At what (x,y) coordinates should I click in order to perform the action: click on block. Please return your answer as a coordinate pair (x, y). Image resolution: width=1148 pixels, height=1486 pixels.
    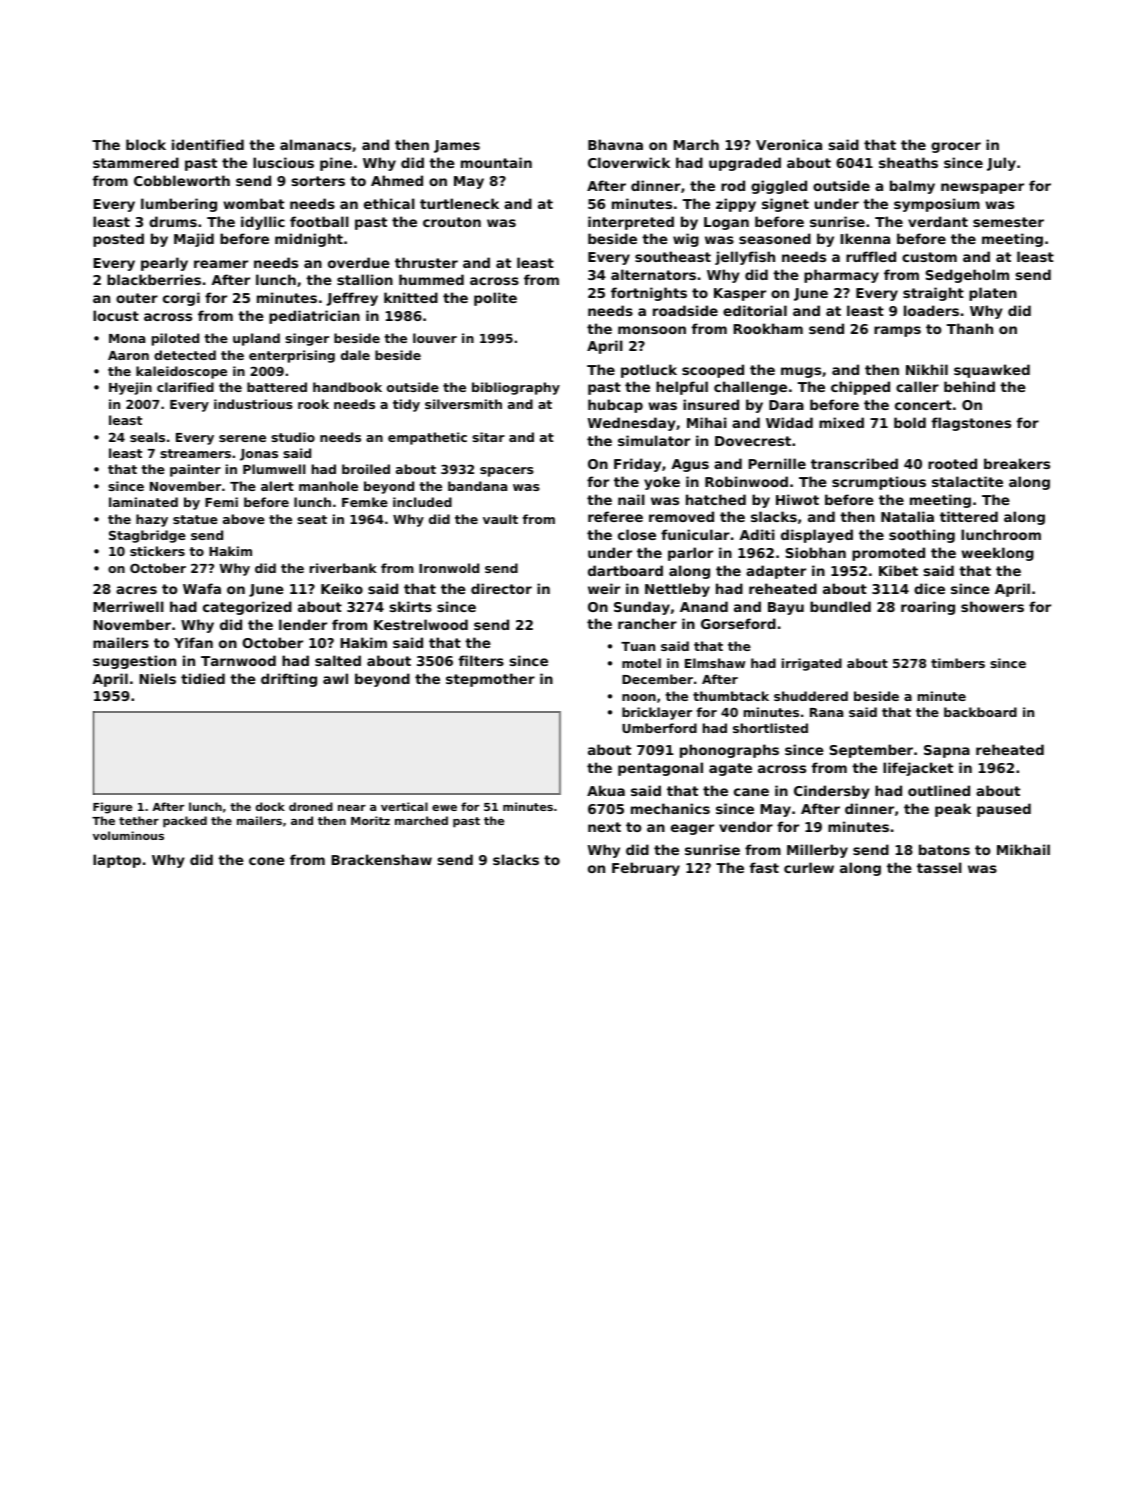
    Looking at the image, I should click on (146, 144).
